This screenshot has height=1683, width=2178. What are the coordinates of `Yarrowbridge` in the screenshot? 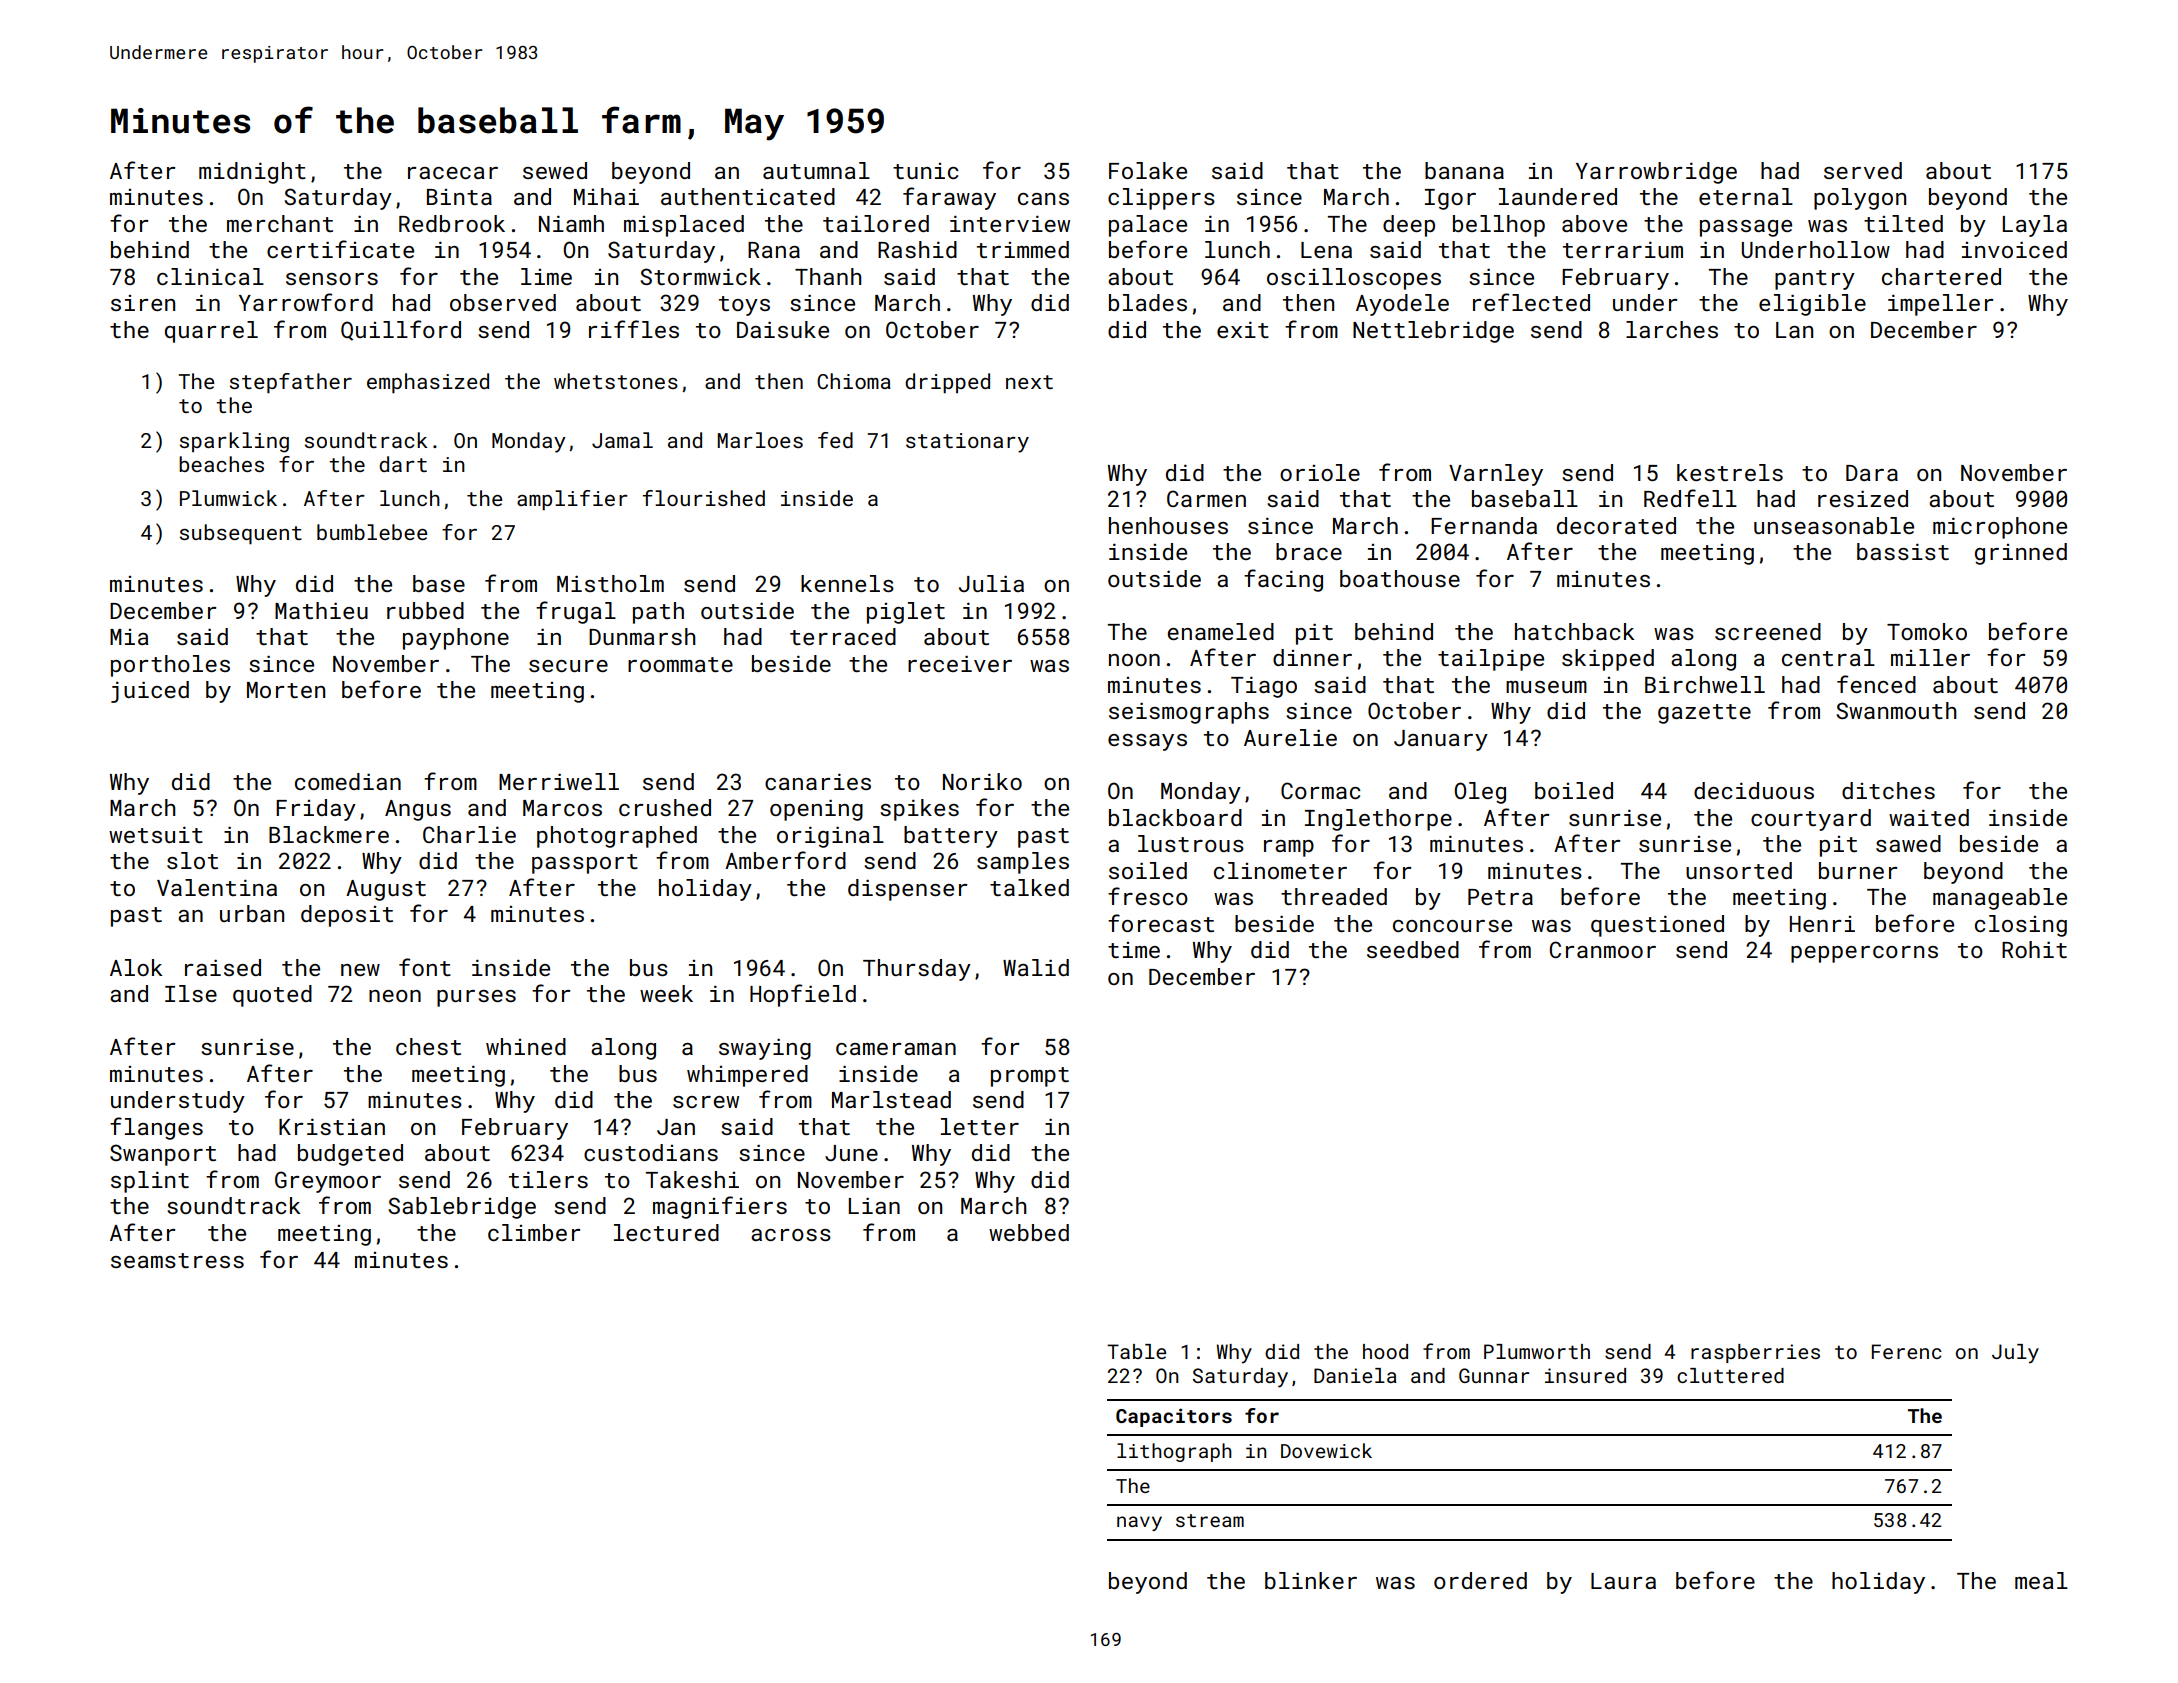 It's located at (1656, 173).
